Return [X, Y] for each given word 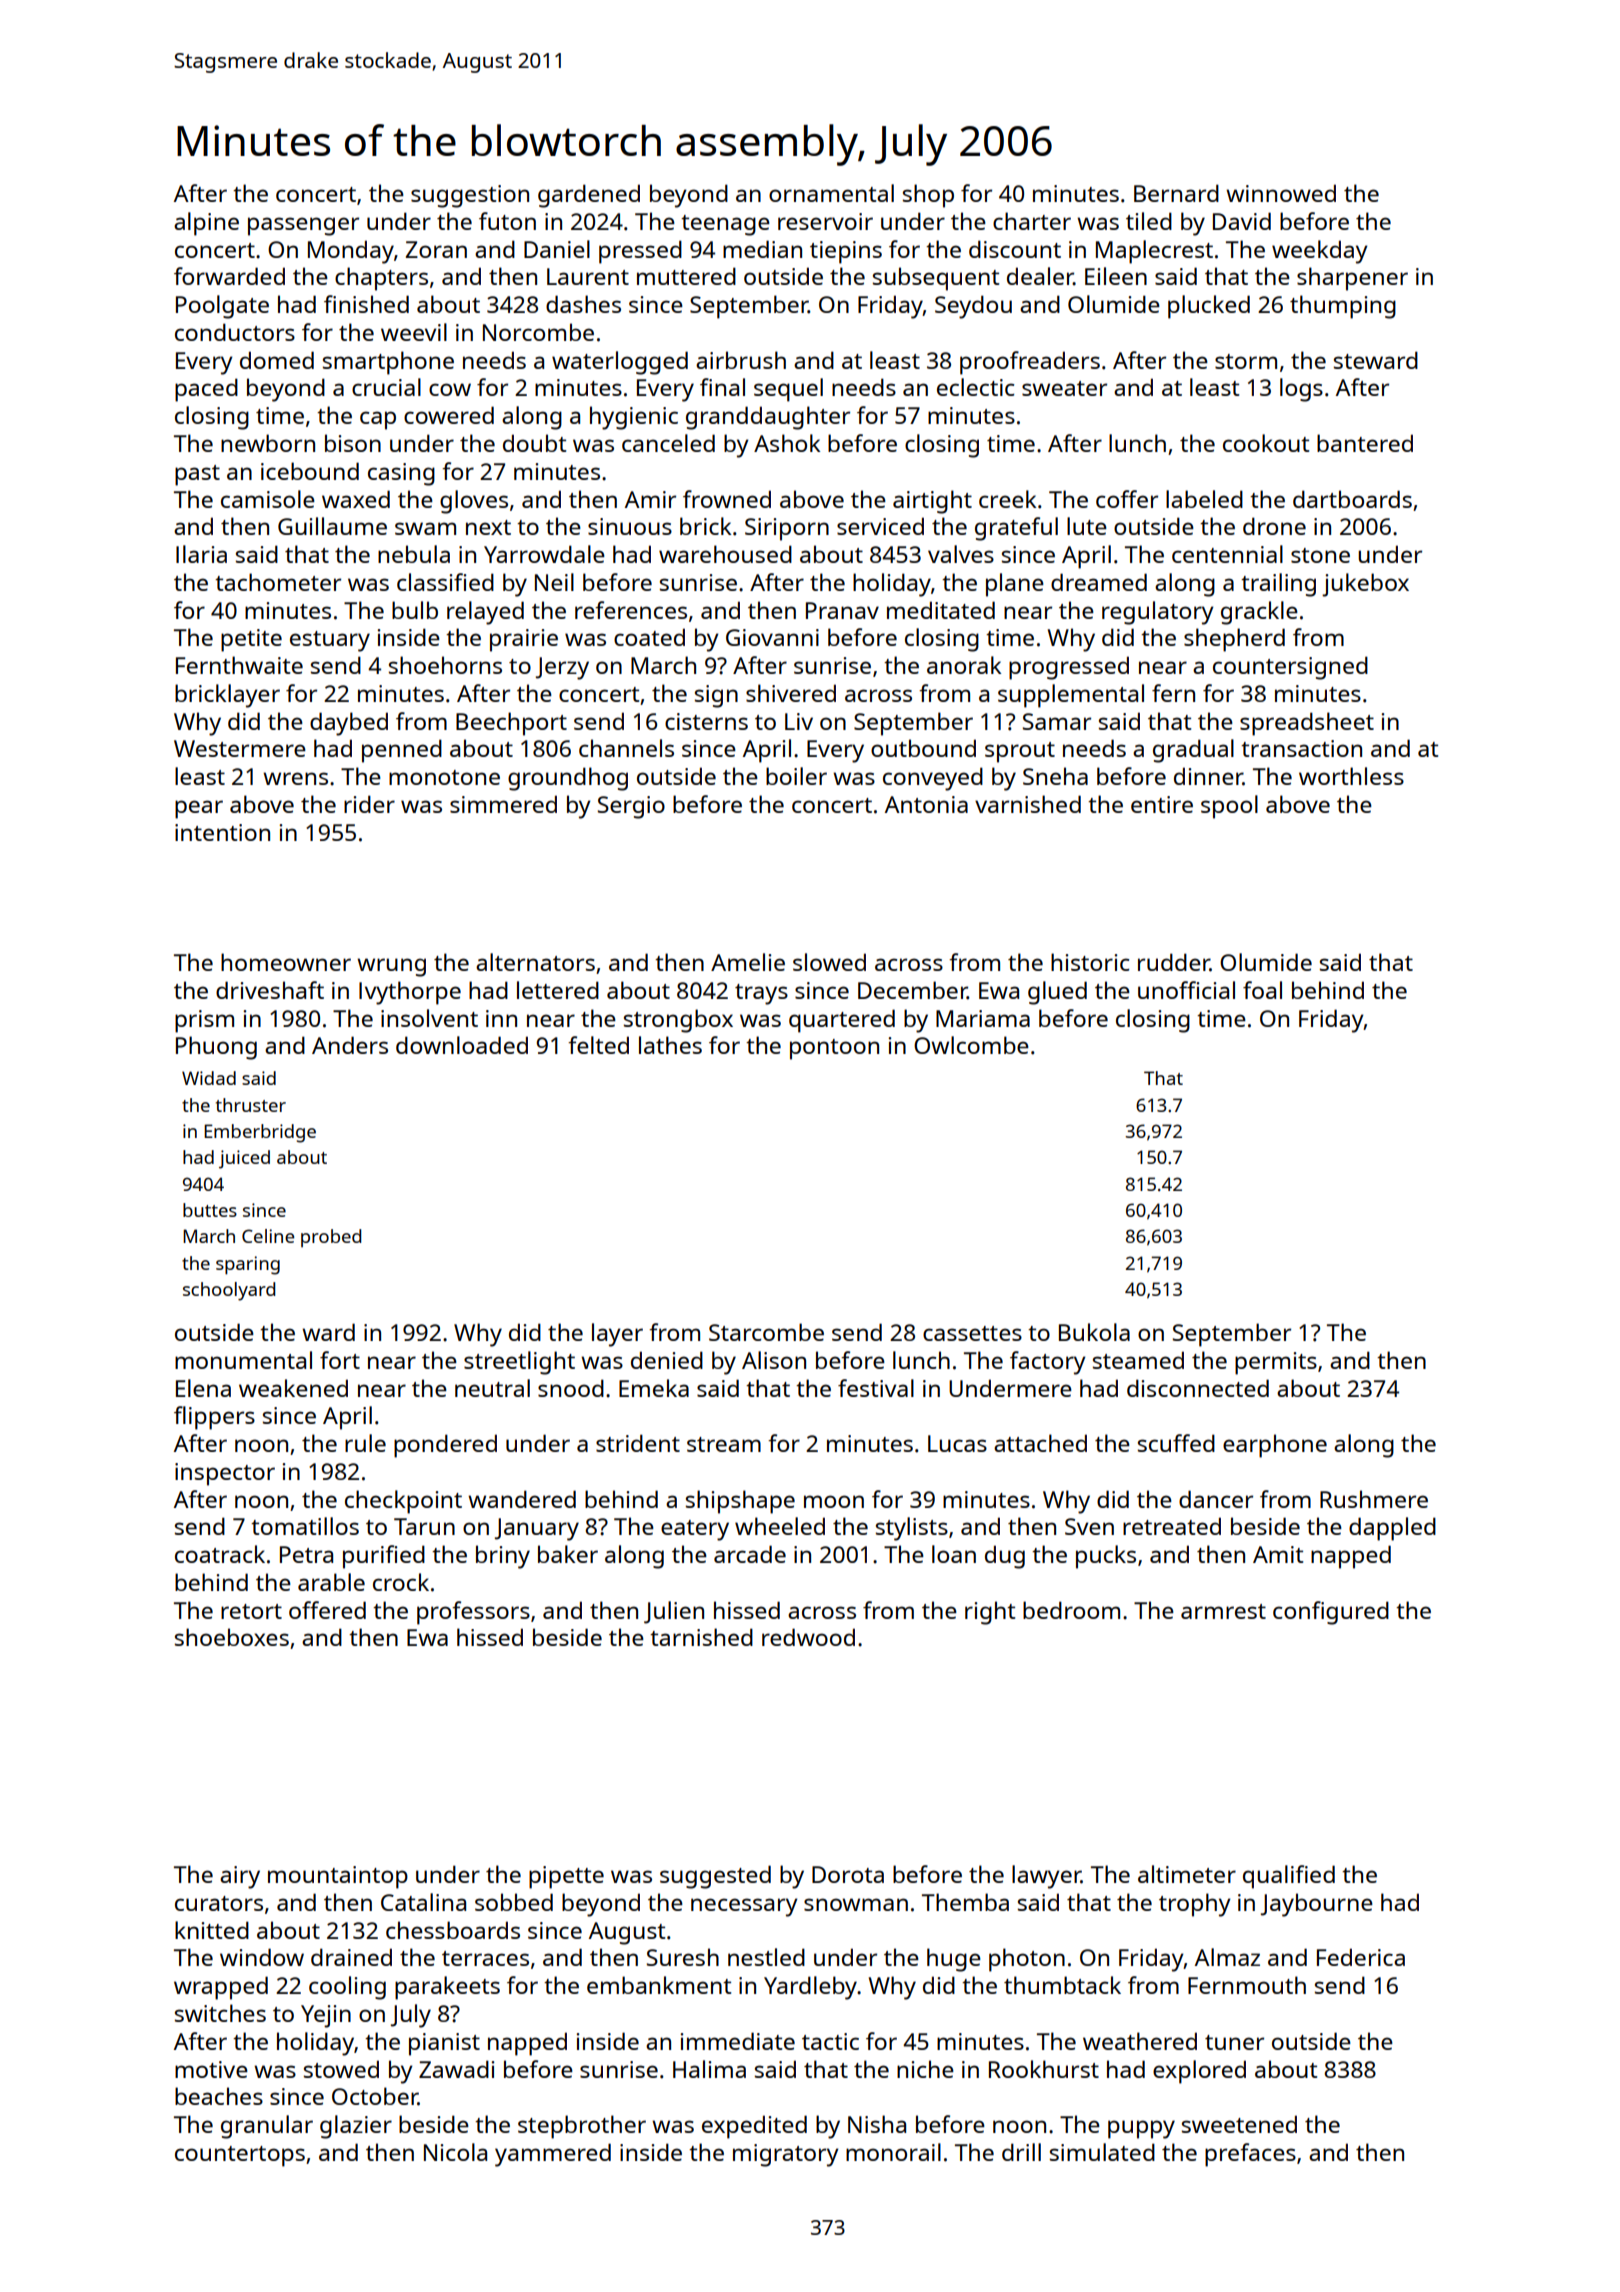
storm [1246, 361]
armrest [1223, 1611]
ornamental [831, 193]
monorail [893, 2152]
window [262, 1957]
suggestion [470, 196]
